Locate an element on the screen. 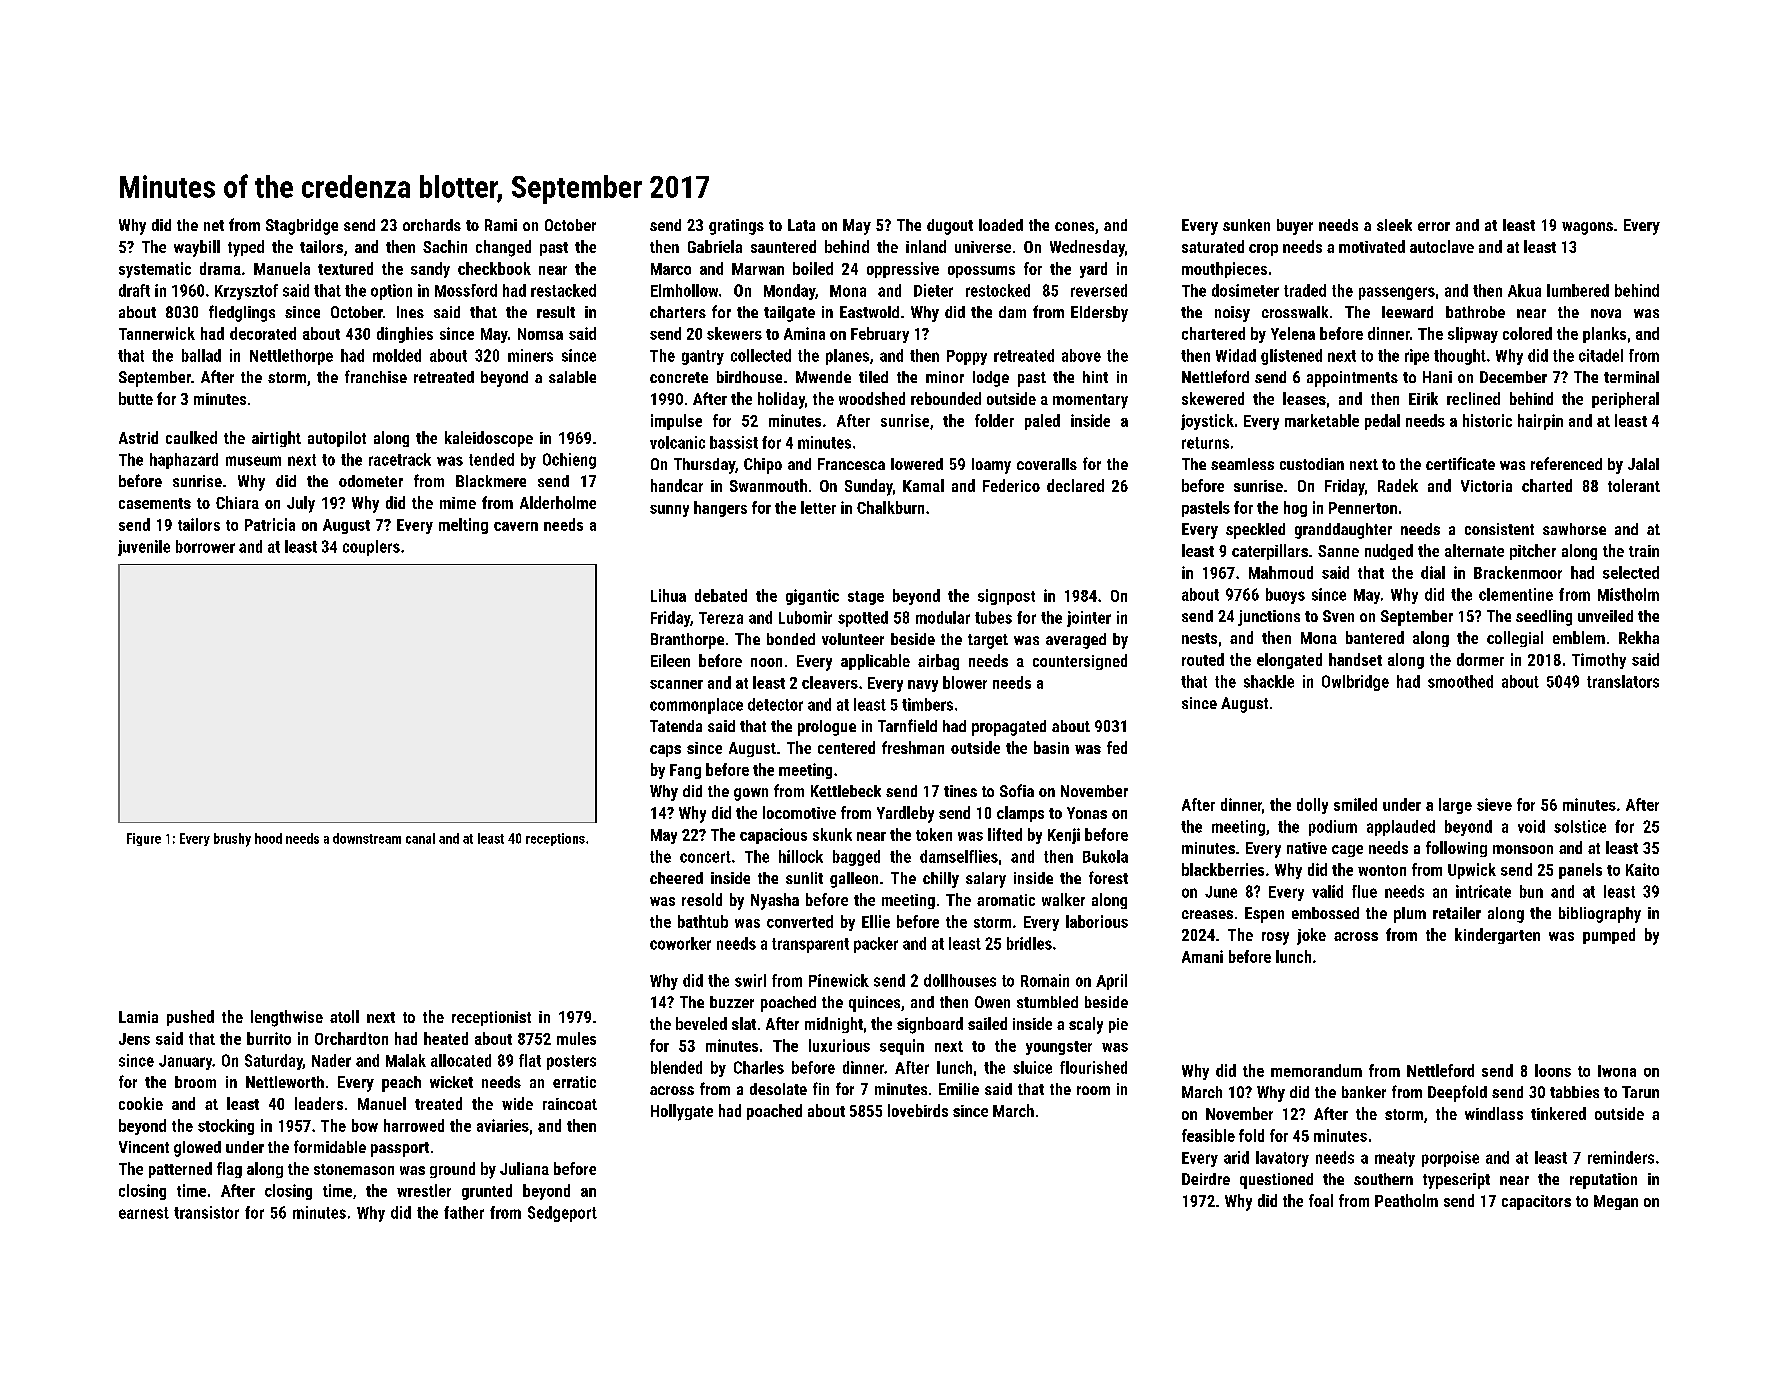  Figure is located at coordinates (144, 839).
